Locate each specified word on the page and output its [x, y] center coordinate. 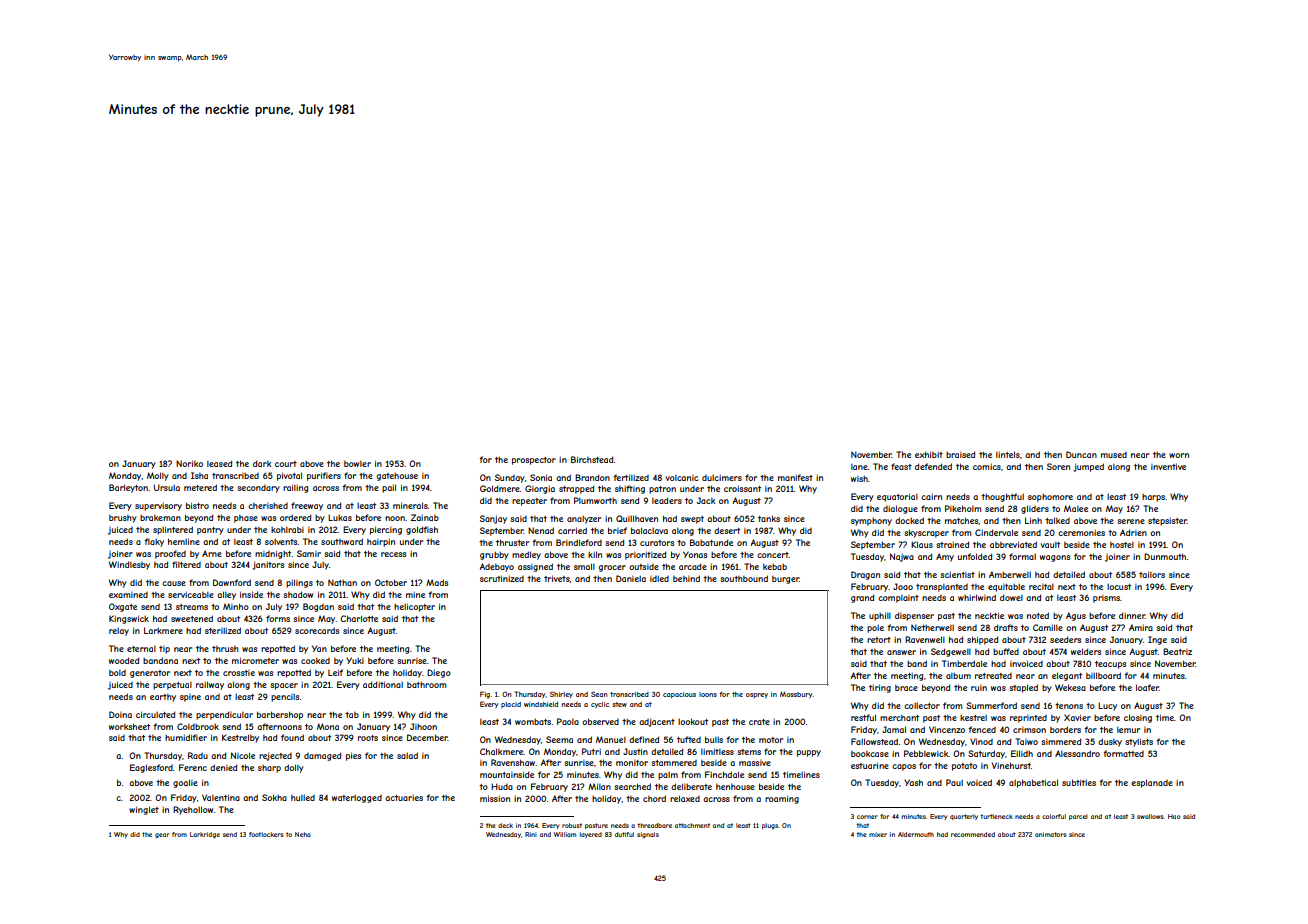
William [564, 834]
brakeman [160, 518]
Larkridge [205, 835]
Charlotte [359, 618]
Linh [1033, 520]
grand [862, 598]
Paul [954, 782]
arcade [693, 566]
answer [901, 652]
